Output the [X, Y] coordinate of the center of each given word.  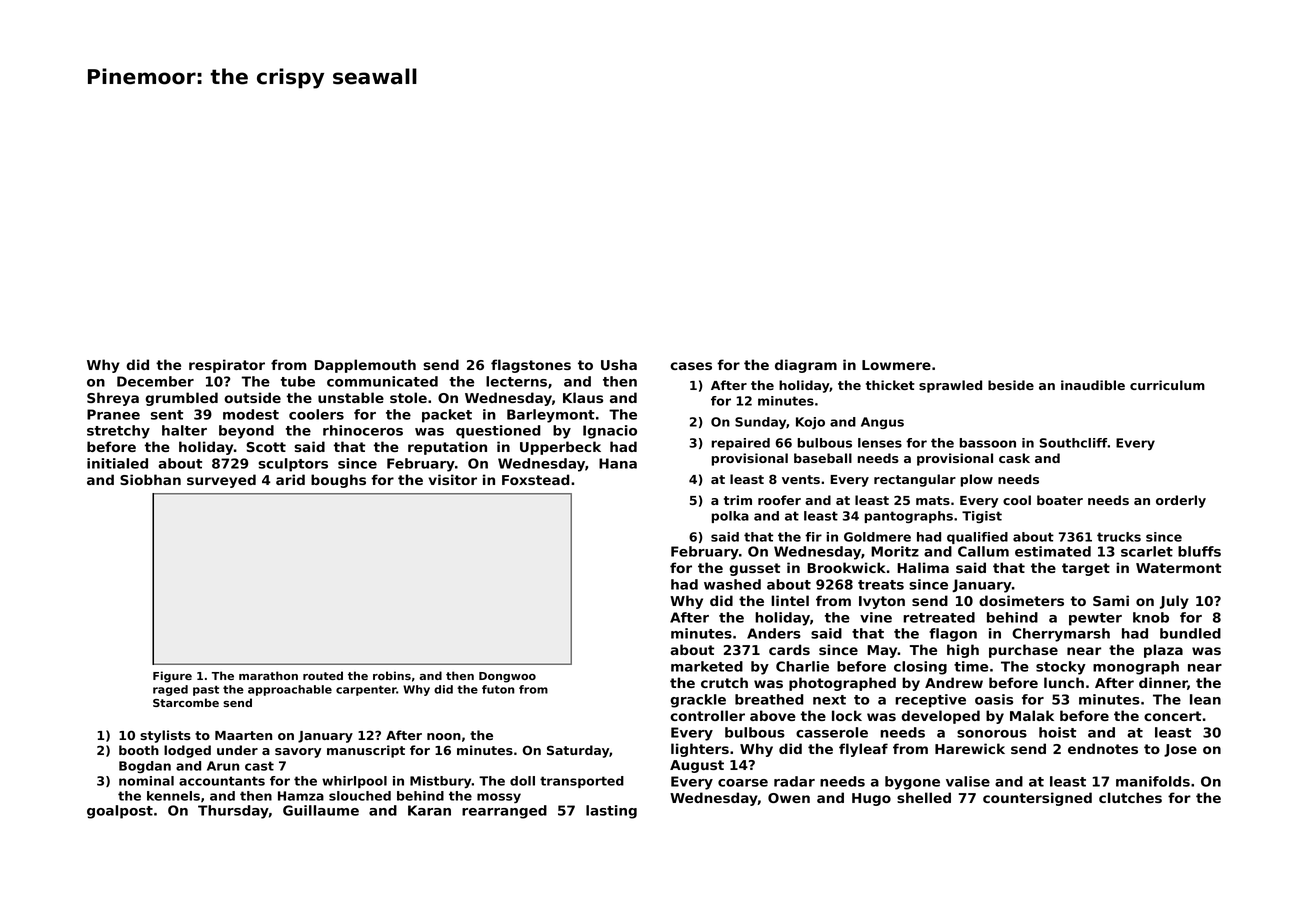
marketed [707, 666]
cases [691, 366]
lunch [1064, 682]
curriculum [1167, 385]
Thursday [233, 812]
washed [732, 584]
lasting [611, 812]
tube [298, 381]
